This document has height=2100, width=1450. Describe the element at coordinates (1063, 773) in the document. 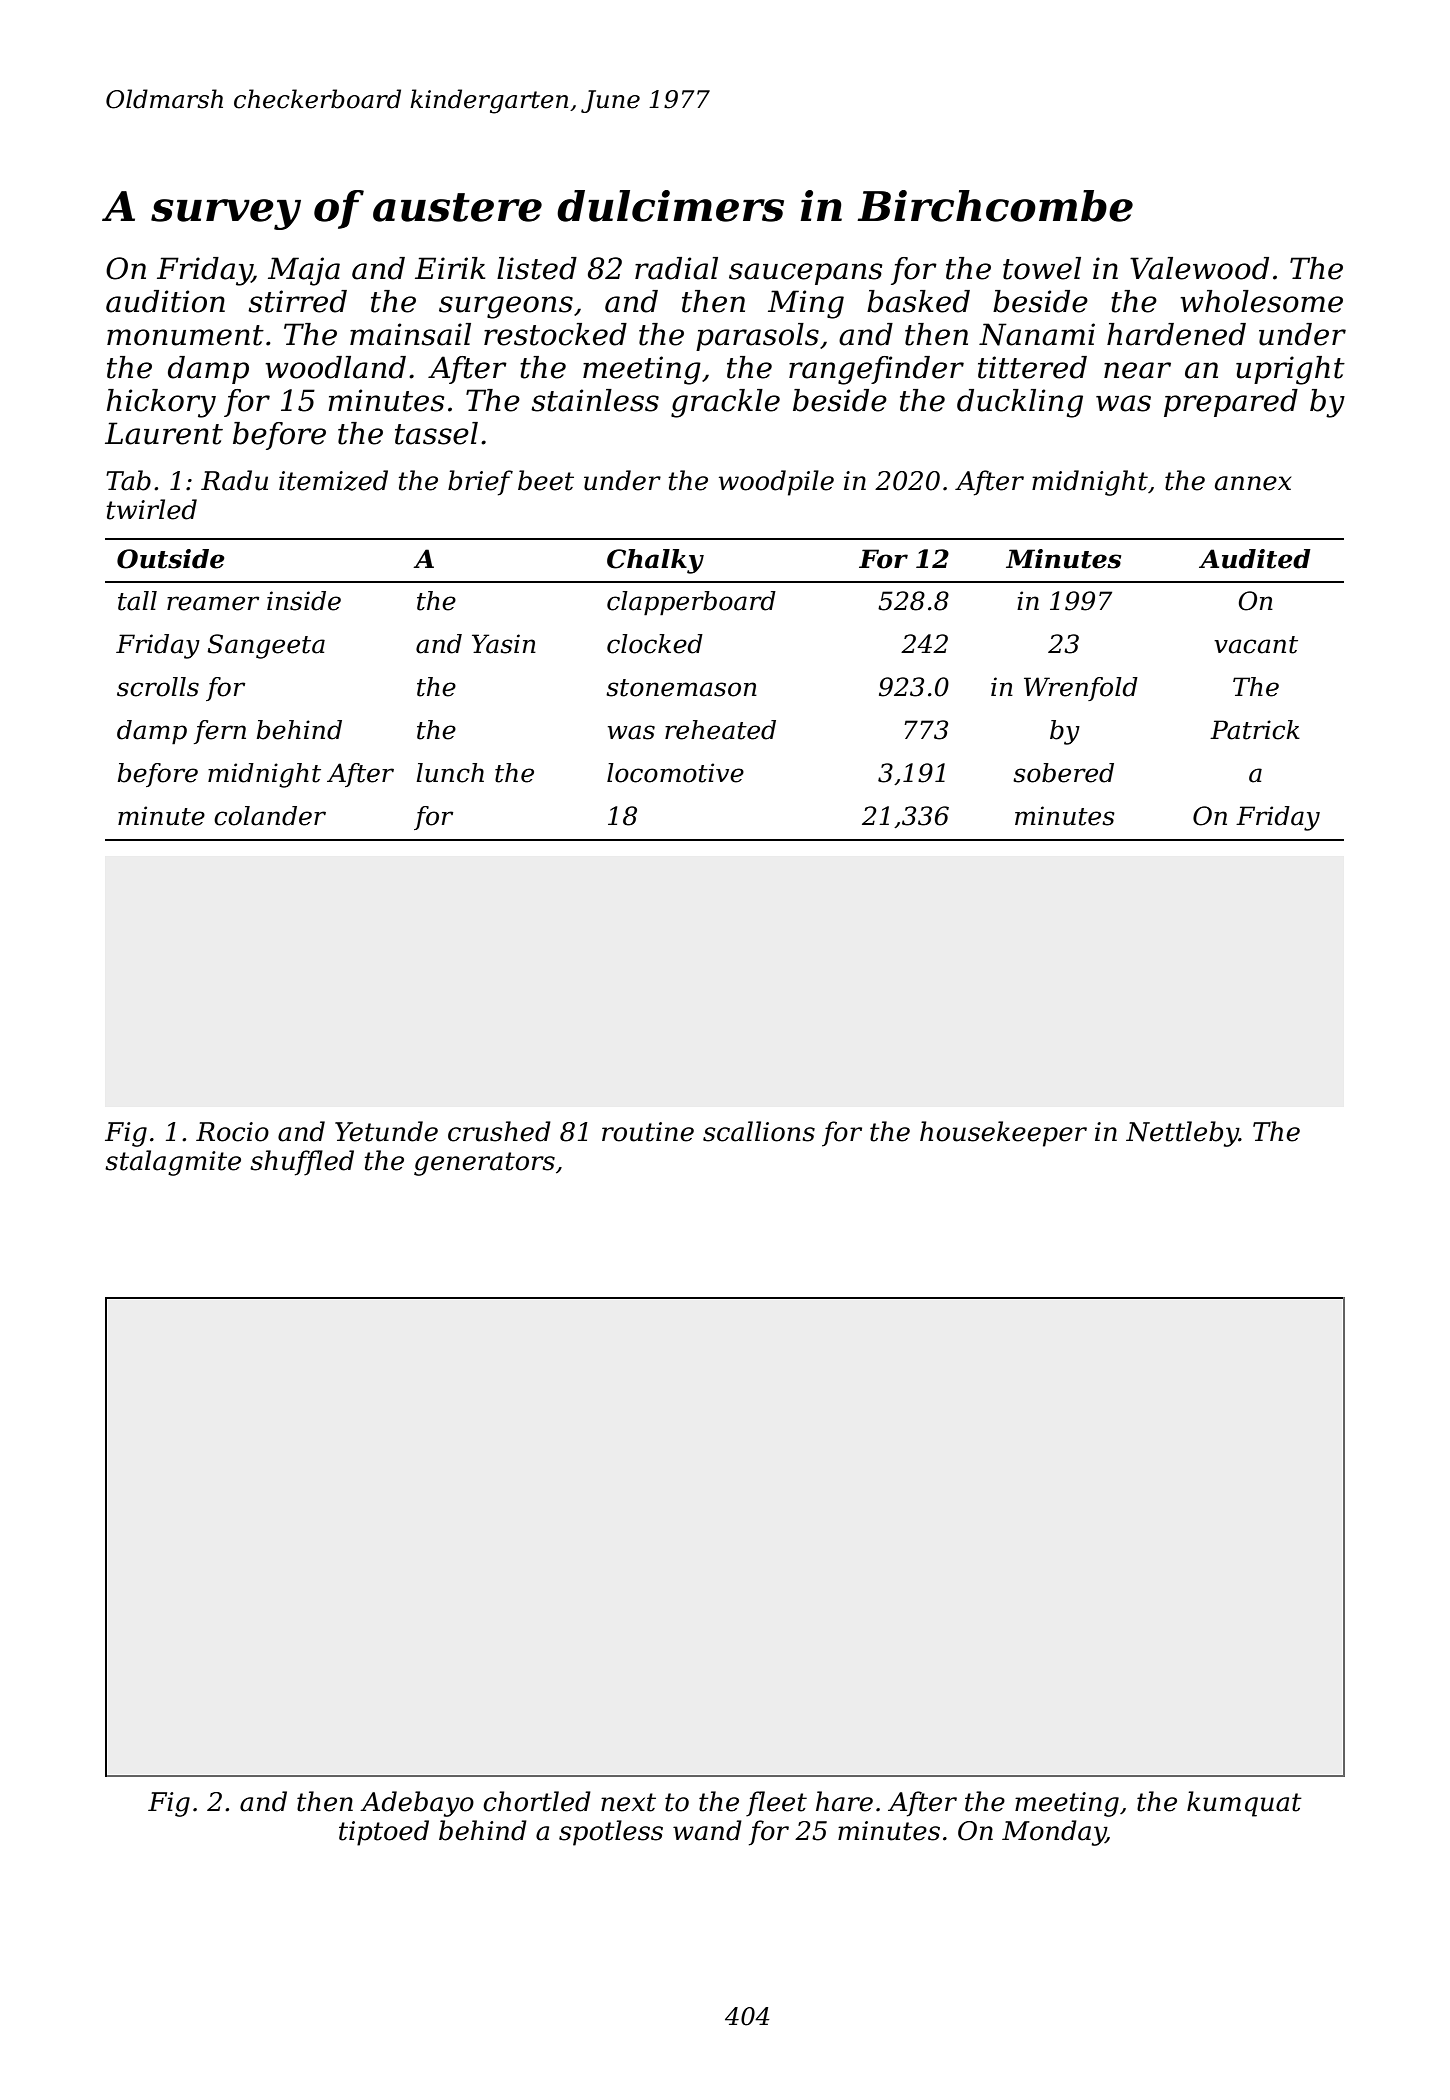

I see `sobered` at that location.
